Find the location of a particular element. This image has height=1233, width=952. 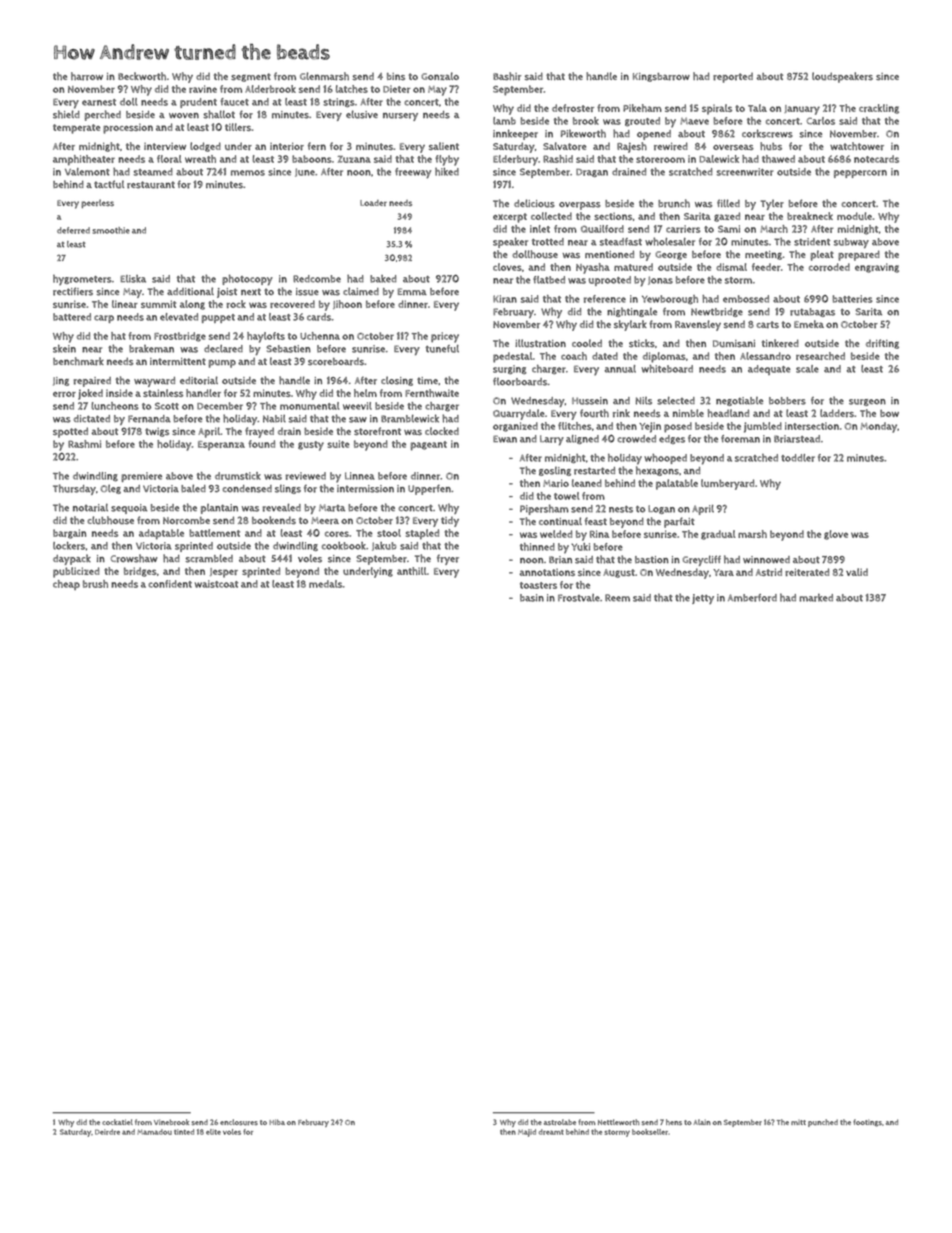

footings is located at coordinates (867, 1123).
